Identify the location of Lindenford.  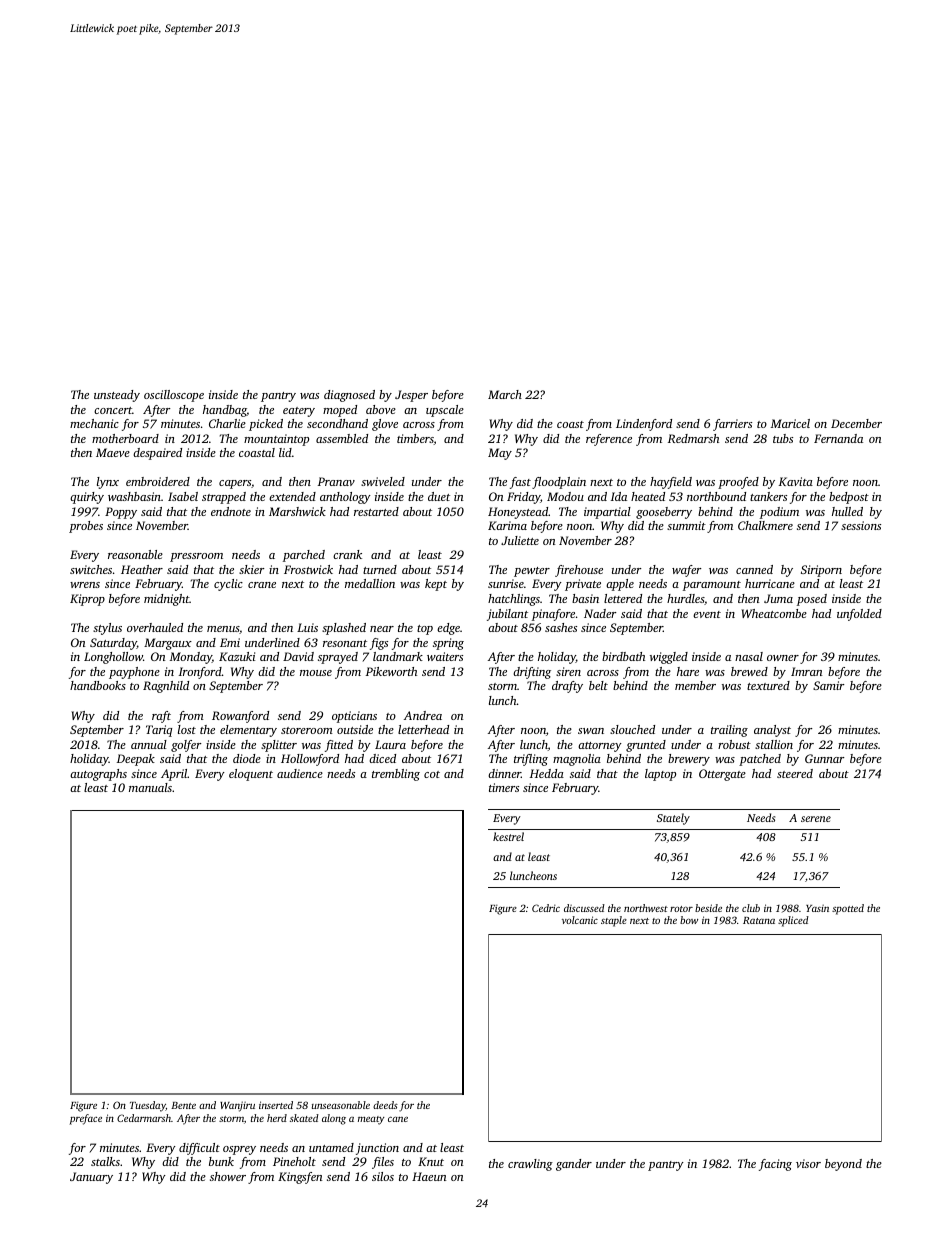
(644, 425).
